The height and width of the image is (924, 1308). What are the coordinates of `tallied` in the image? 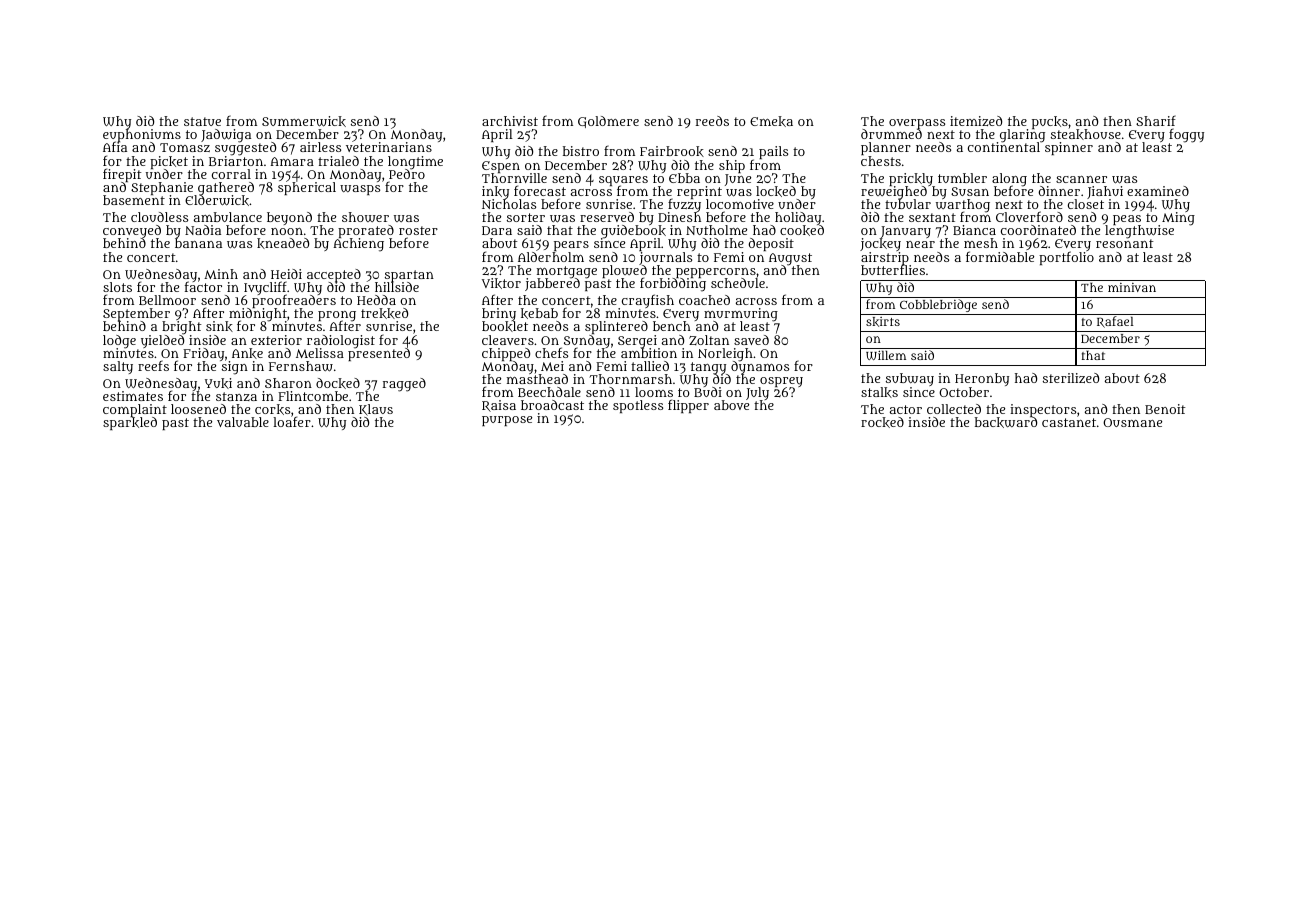 It's located at (650, 366).
